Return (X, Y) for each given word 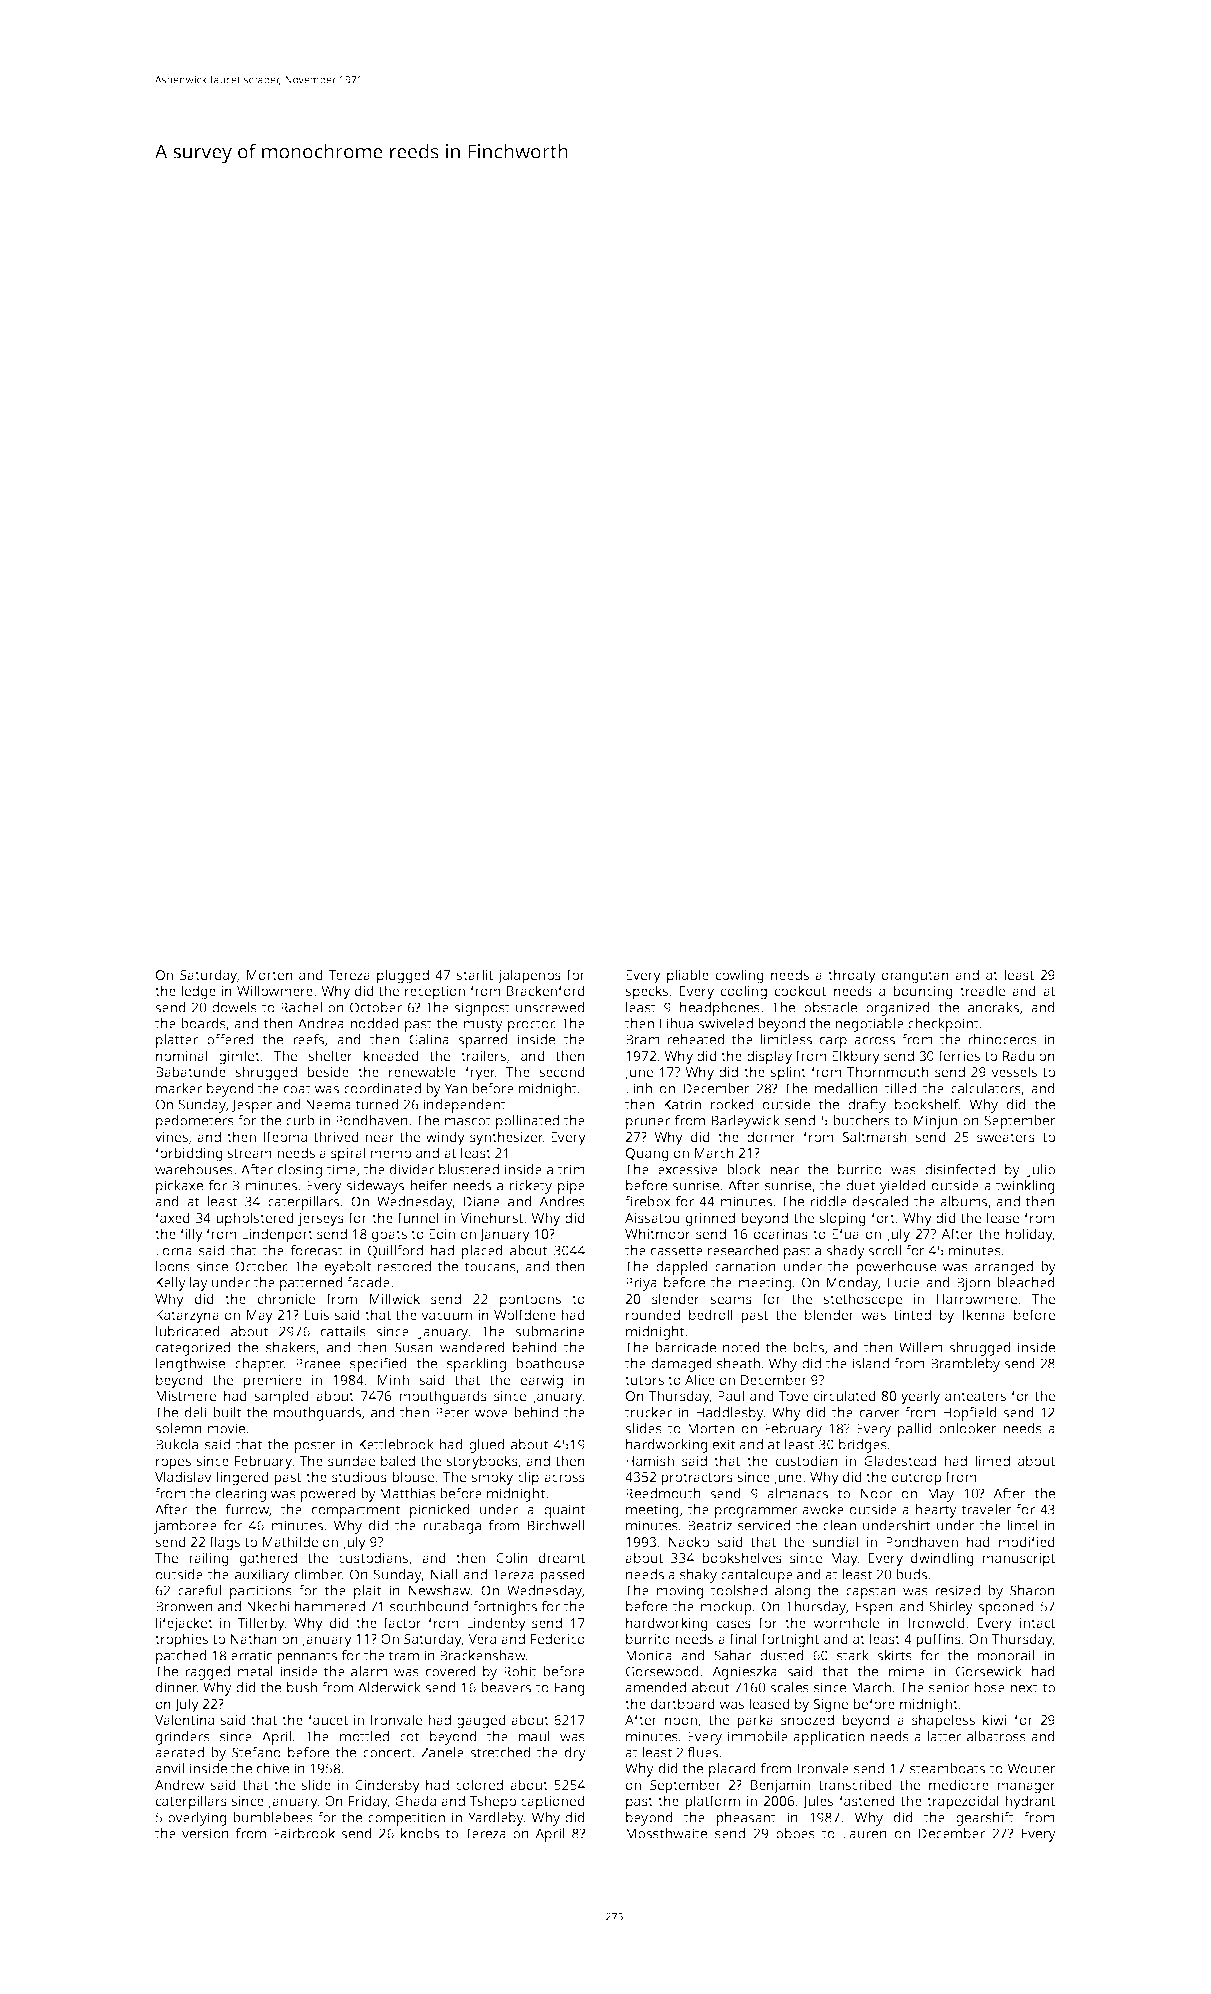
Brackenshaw (483, 1655)
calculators (986, 1088)
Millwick (395, 1298)
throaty (852, 976)
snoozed (807, 1719)
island (870, 1363)
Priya (641, 1284)
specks (646, 992)
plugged (403, 976)
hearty (936, 1511)
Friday (368, 1802)
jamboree (185, 1527)
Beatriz (710, 1525)
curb (300, 1120)
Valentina (184, 1719)
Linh (639, 1088)
